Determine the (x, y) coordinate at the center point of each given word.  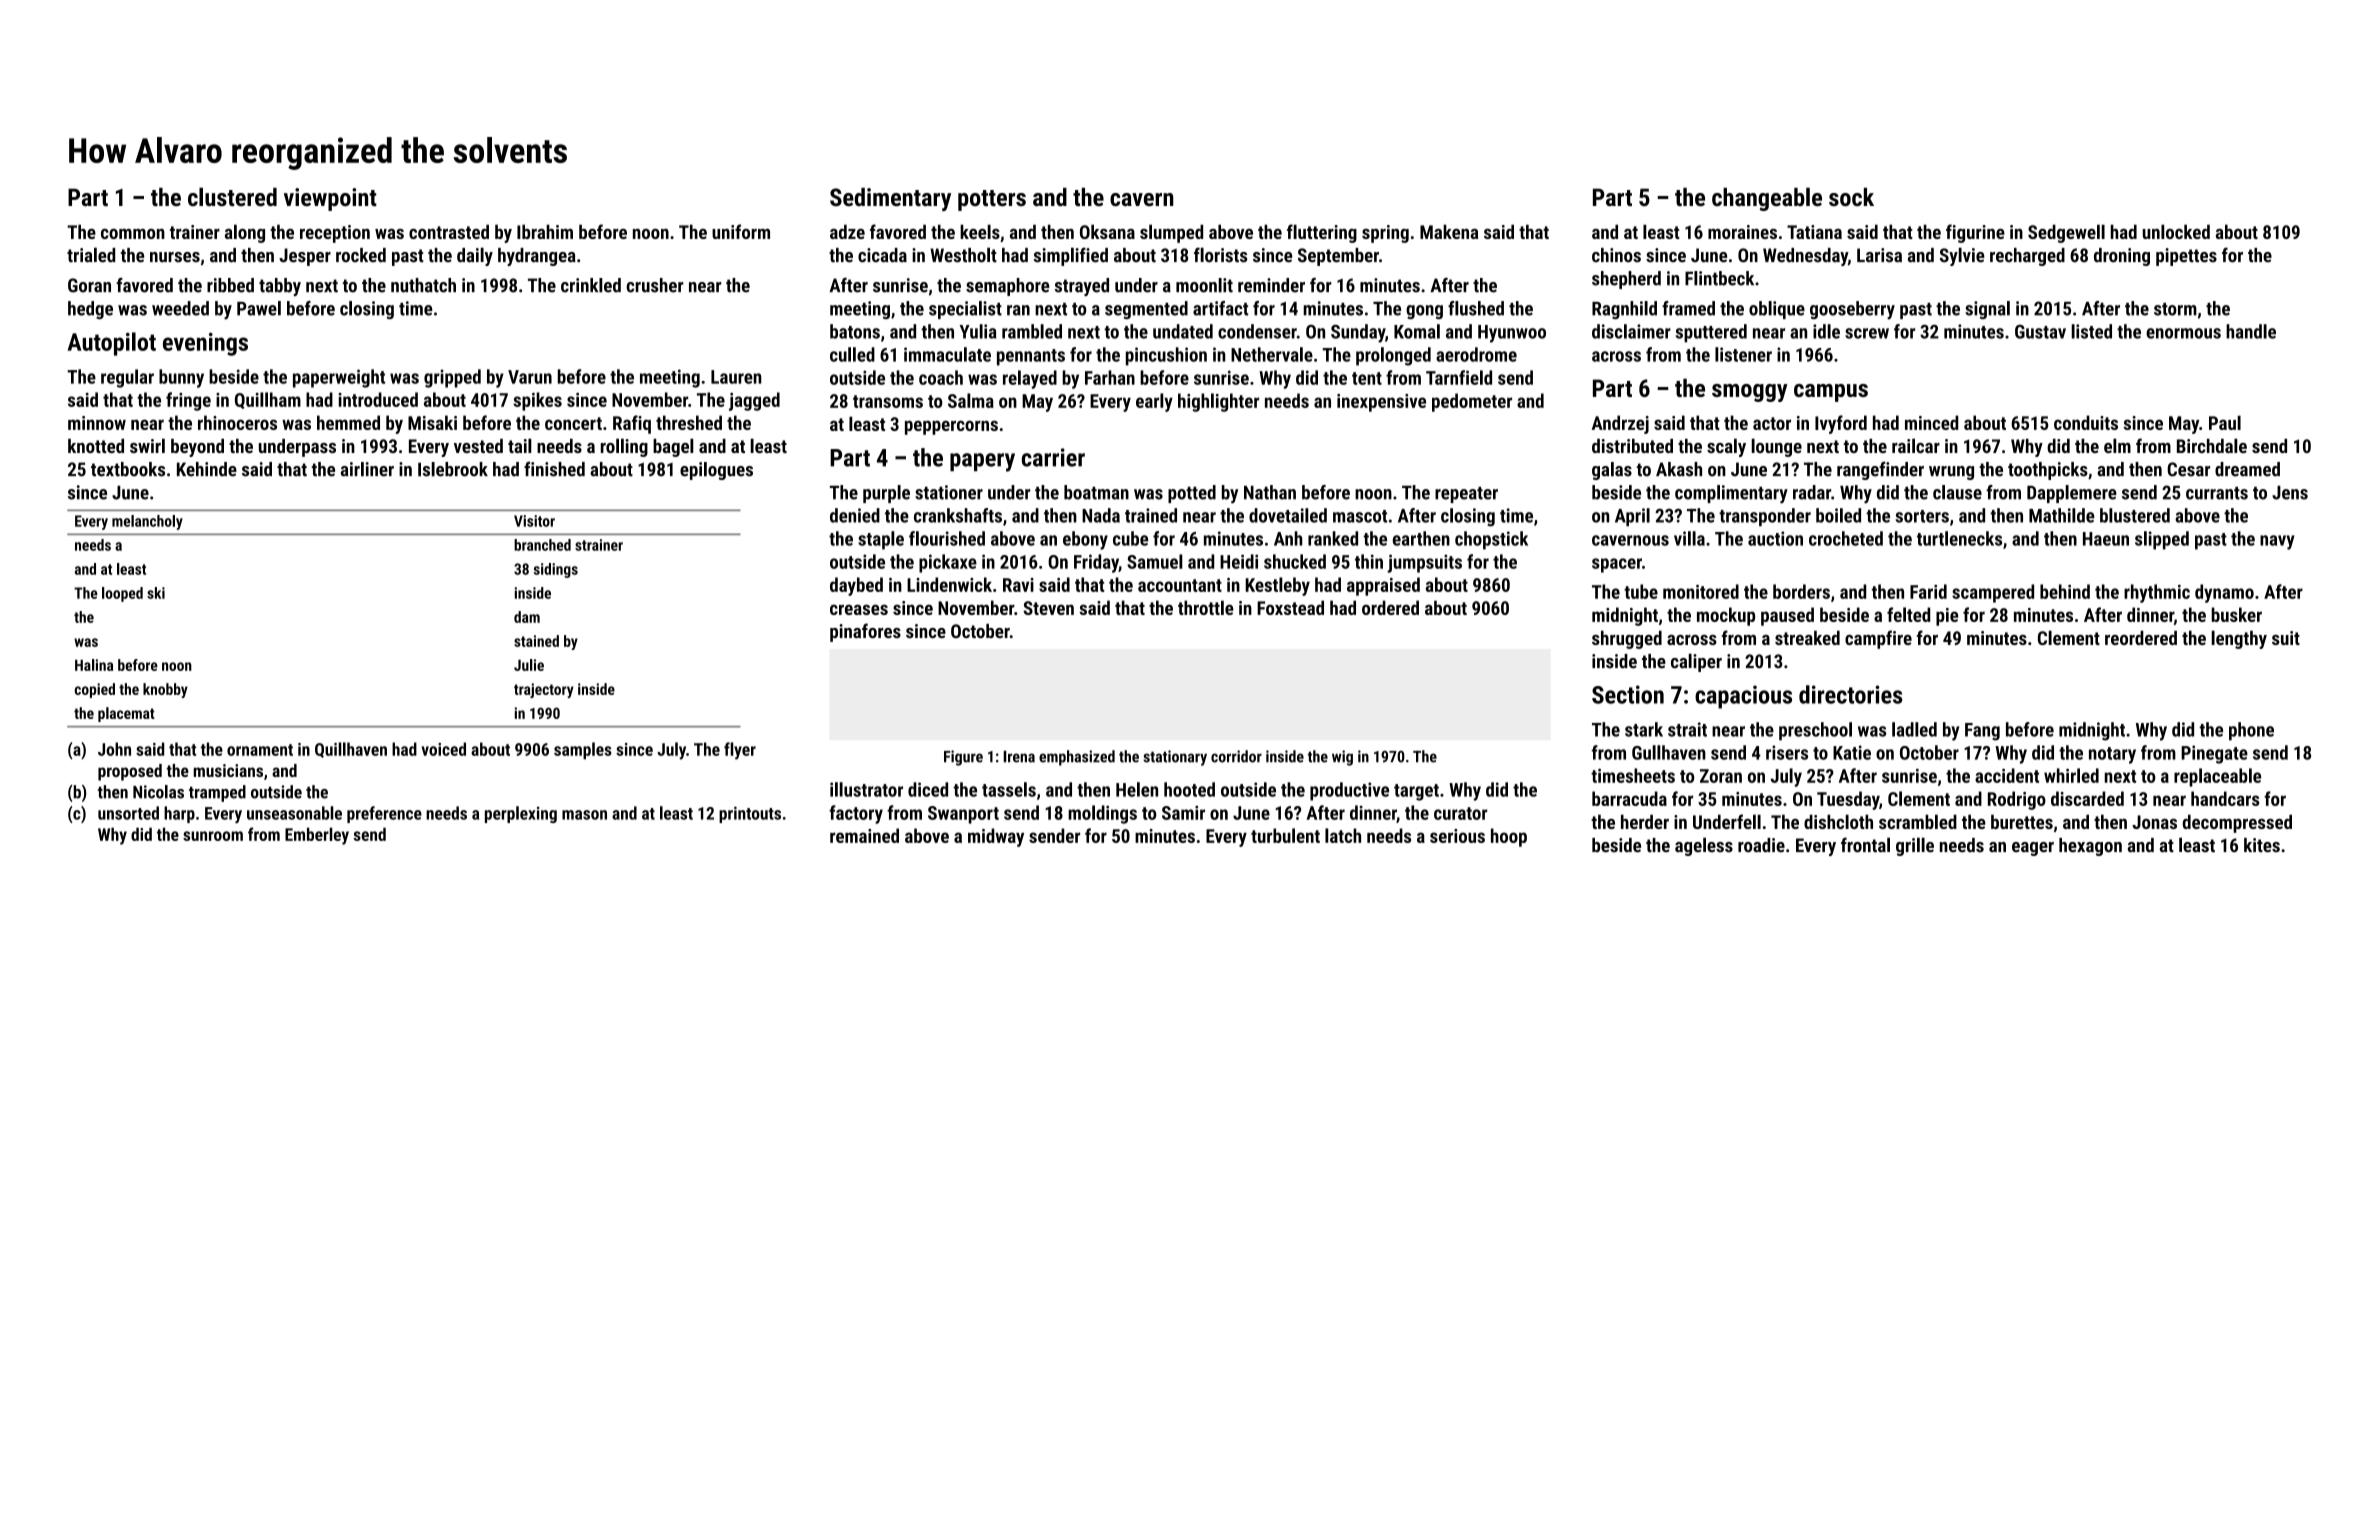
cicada (882, 255)
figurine (1975, 233)
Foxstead (1290, 607)
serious (1457, 836)
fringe (188, 401)
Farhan (1110, 377)
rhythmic (2157, 593)
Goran (89, 285)
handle (2251, 331)
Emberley (317, 836)
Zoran (1721, 776)
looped (122, 594)
